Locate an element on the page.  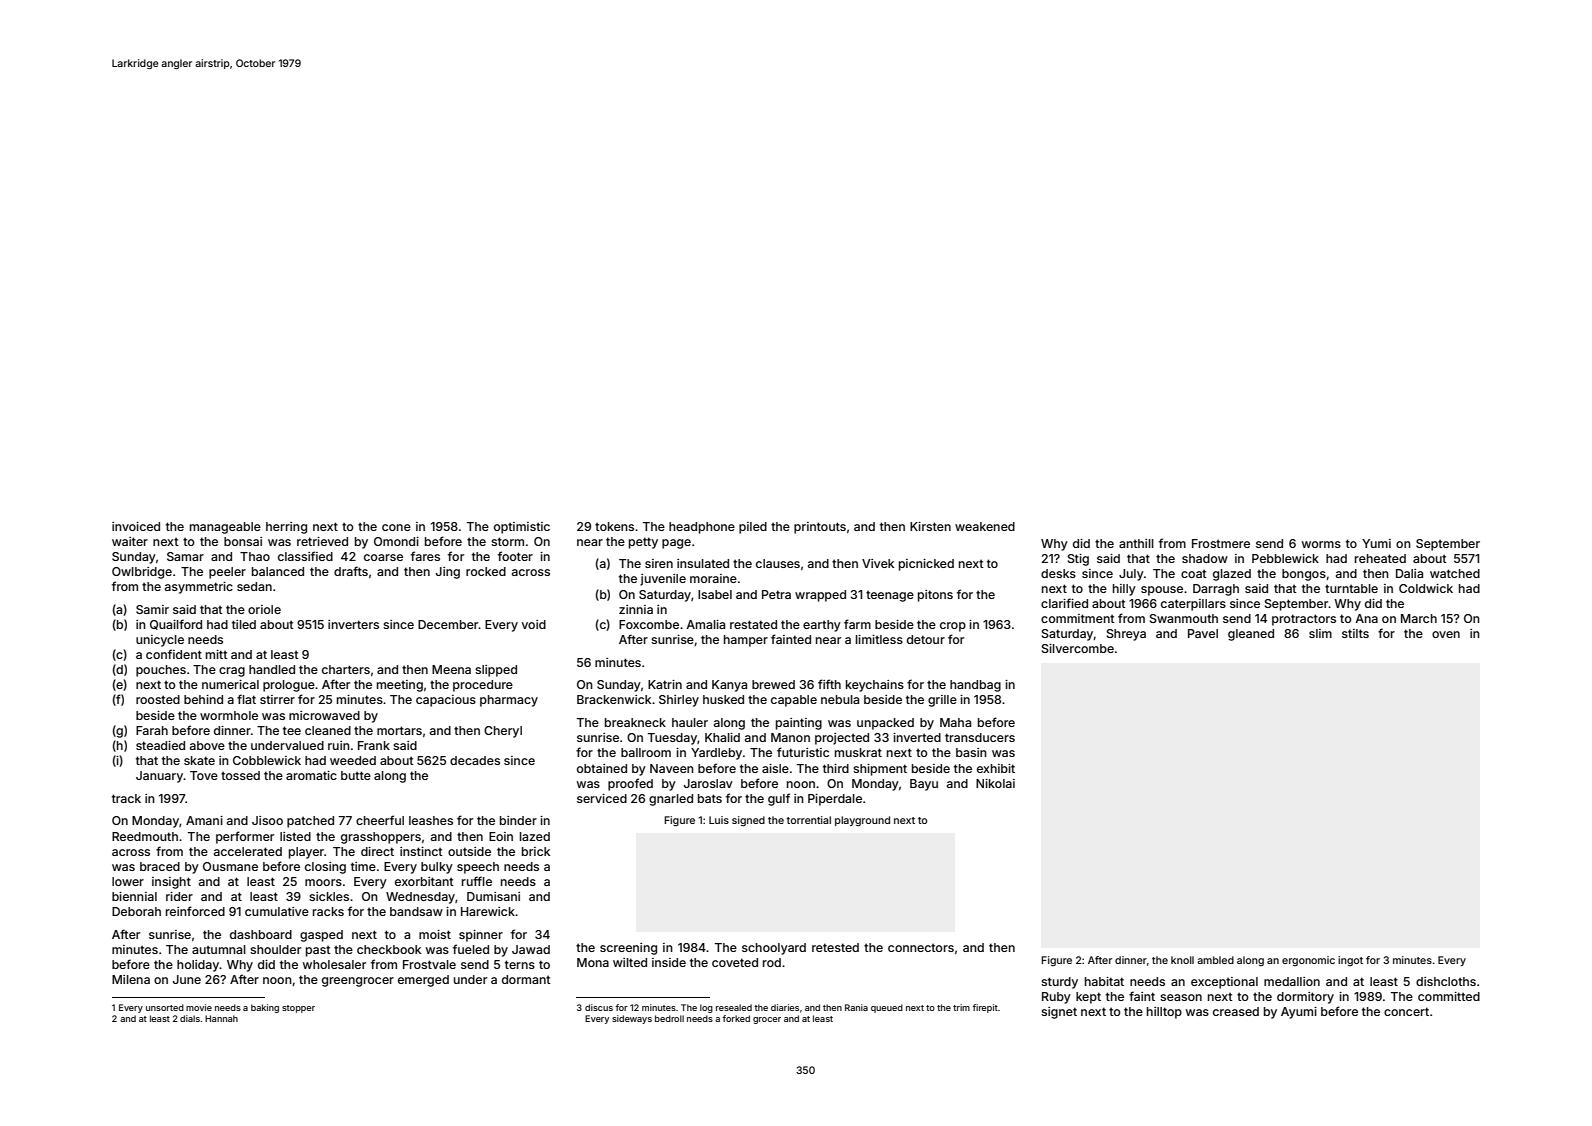
muskrat is located at coordinates (858, 752).
